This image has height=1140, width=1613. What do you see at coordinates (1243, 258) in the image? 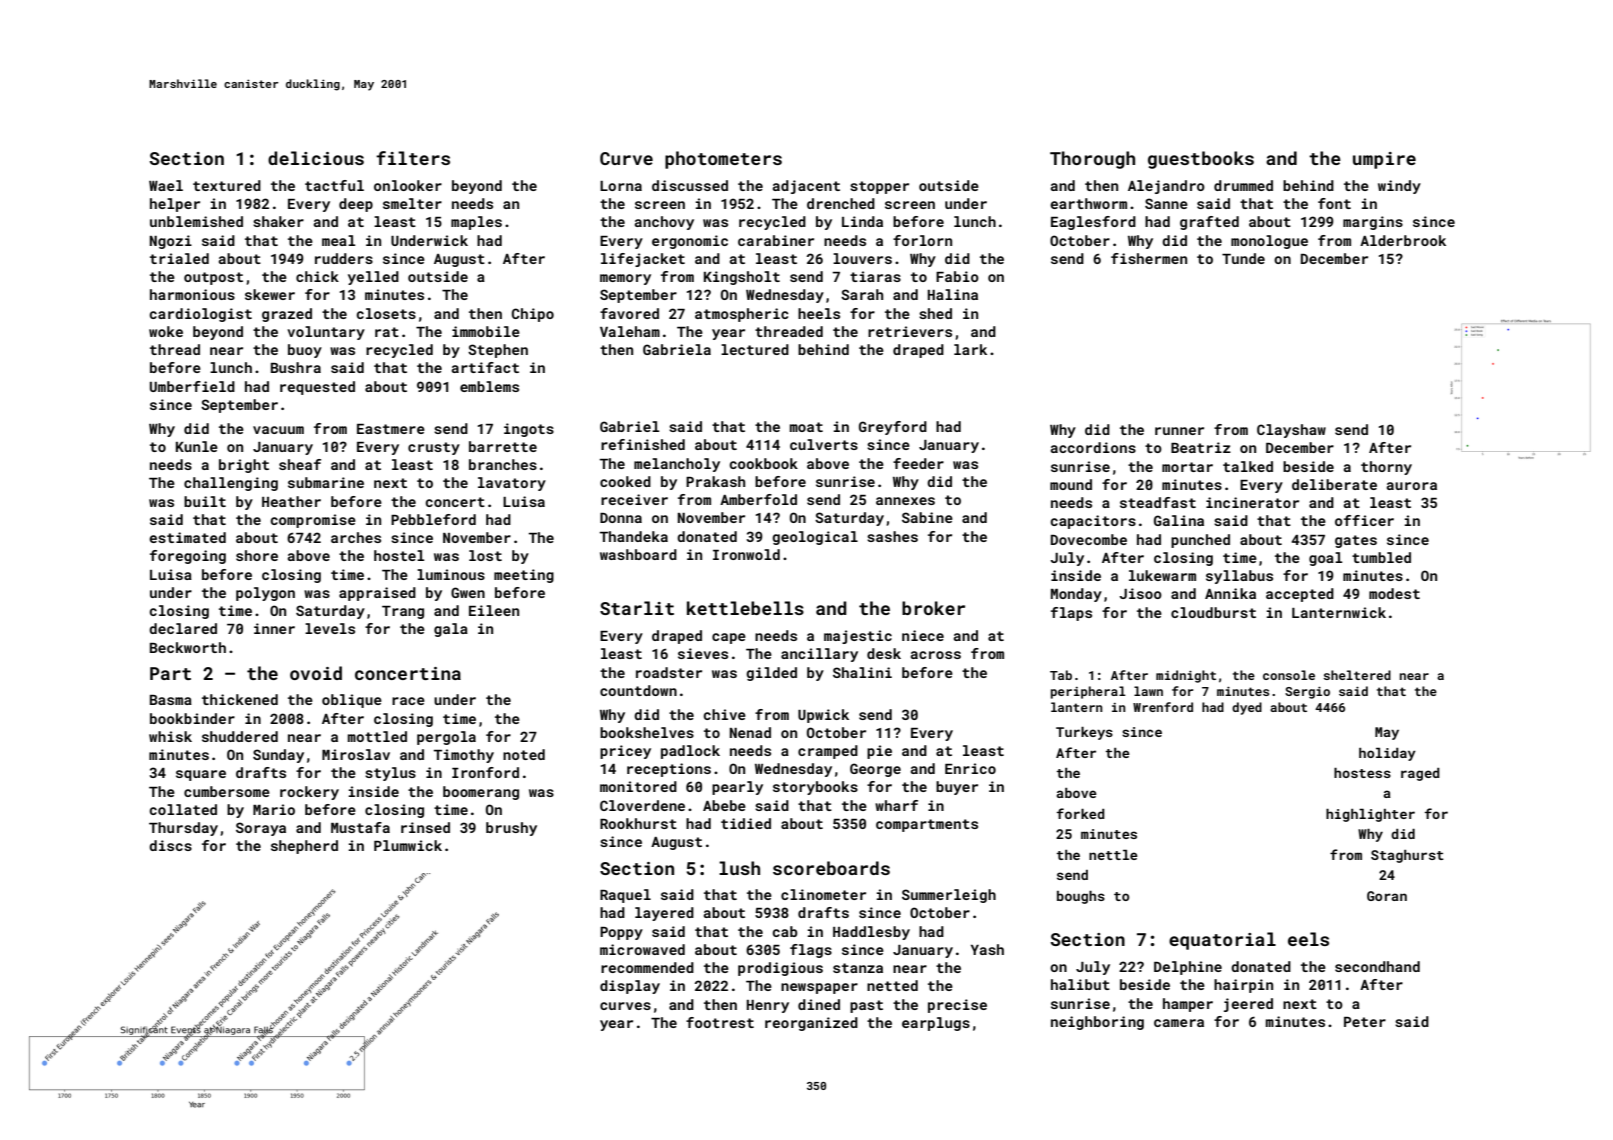
I see `Tunde` at bounding box center [1243, 258].
